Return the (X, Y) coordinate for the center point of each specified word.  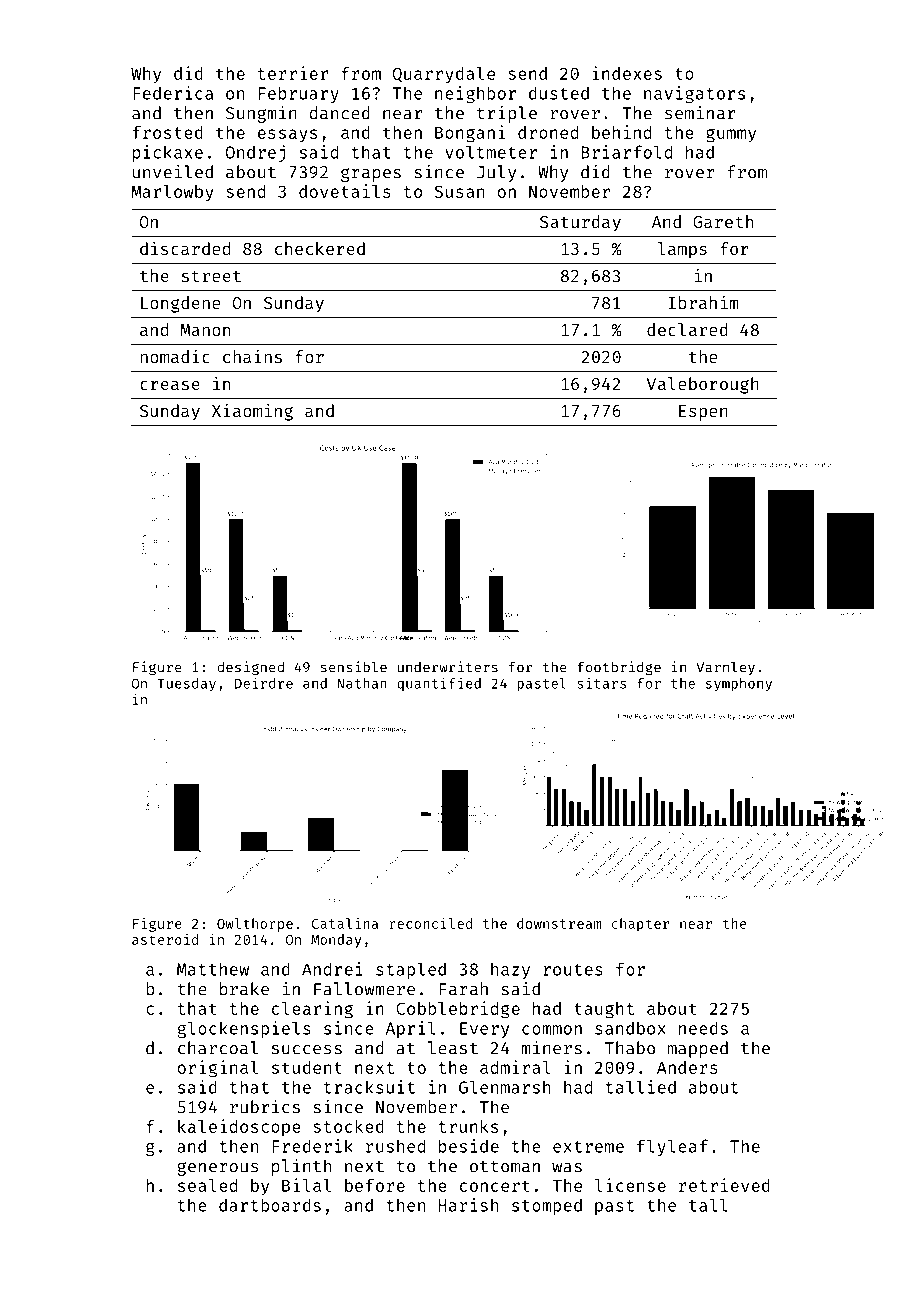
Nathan (362, 683)
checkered (320, 248)
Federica (173, 93)
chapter (640, 925)
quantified (439, 684)
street (211, 276)
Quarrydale (444, 75)
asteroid (165, 939)
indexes (627, 73)
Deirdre (264, 683)
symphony (739, 685)
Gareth (723, 221)
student (307, 1067)
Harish (468, 1205)
